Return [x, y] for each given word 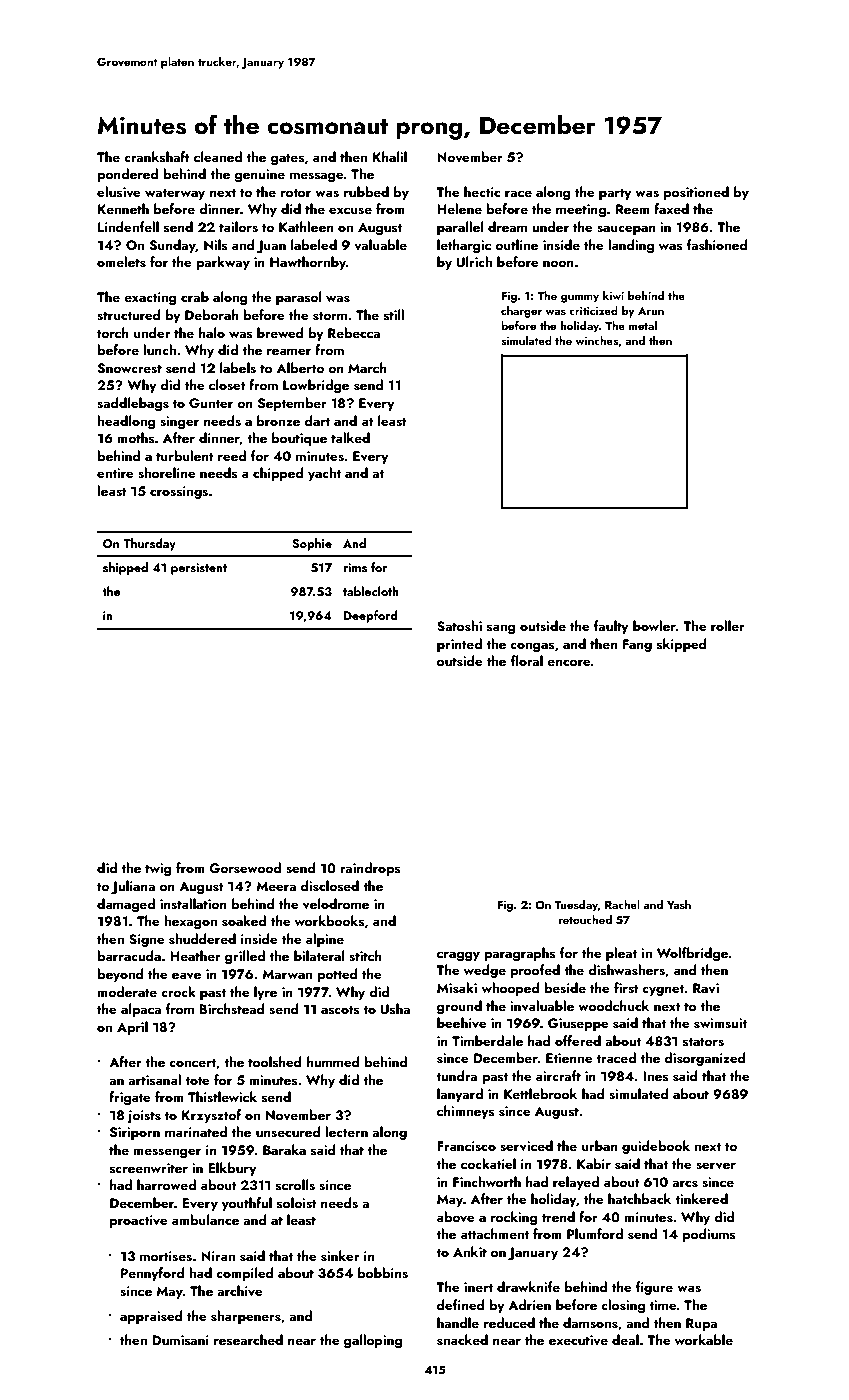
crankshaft [157, 156]
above [456, 1217]
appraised [151, 1317]
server [716, 1166]
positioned [696, 193]
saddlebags [133, 404]
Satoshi [459, 626]
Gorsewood [245, 868]
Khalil [390, 156]
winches [597, 340]
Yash [679, 904]
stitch [365, 956]
